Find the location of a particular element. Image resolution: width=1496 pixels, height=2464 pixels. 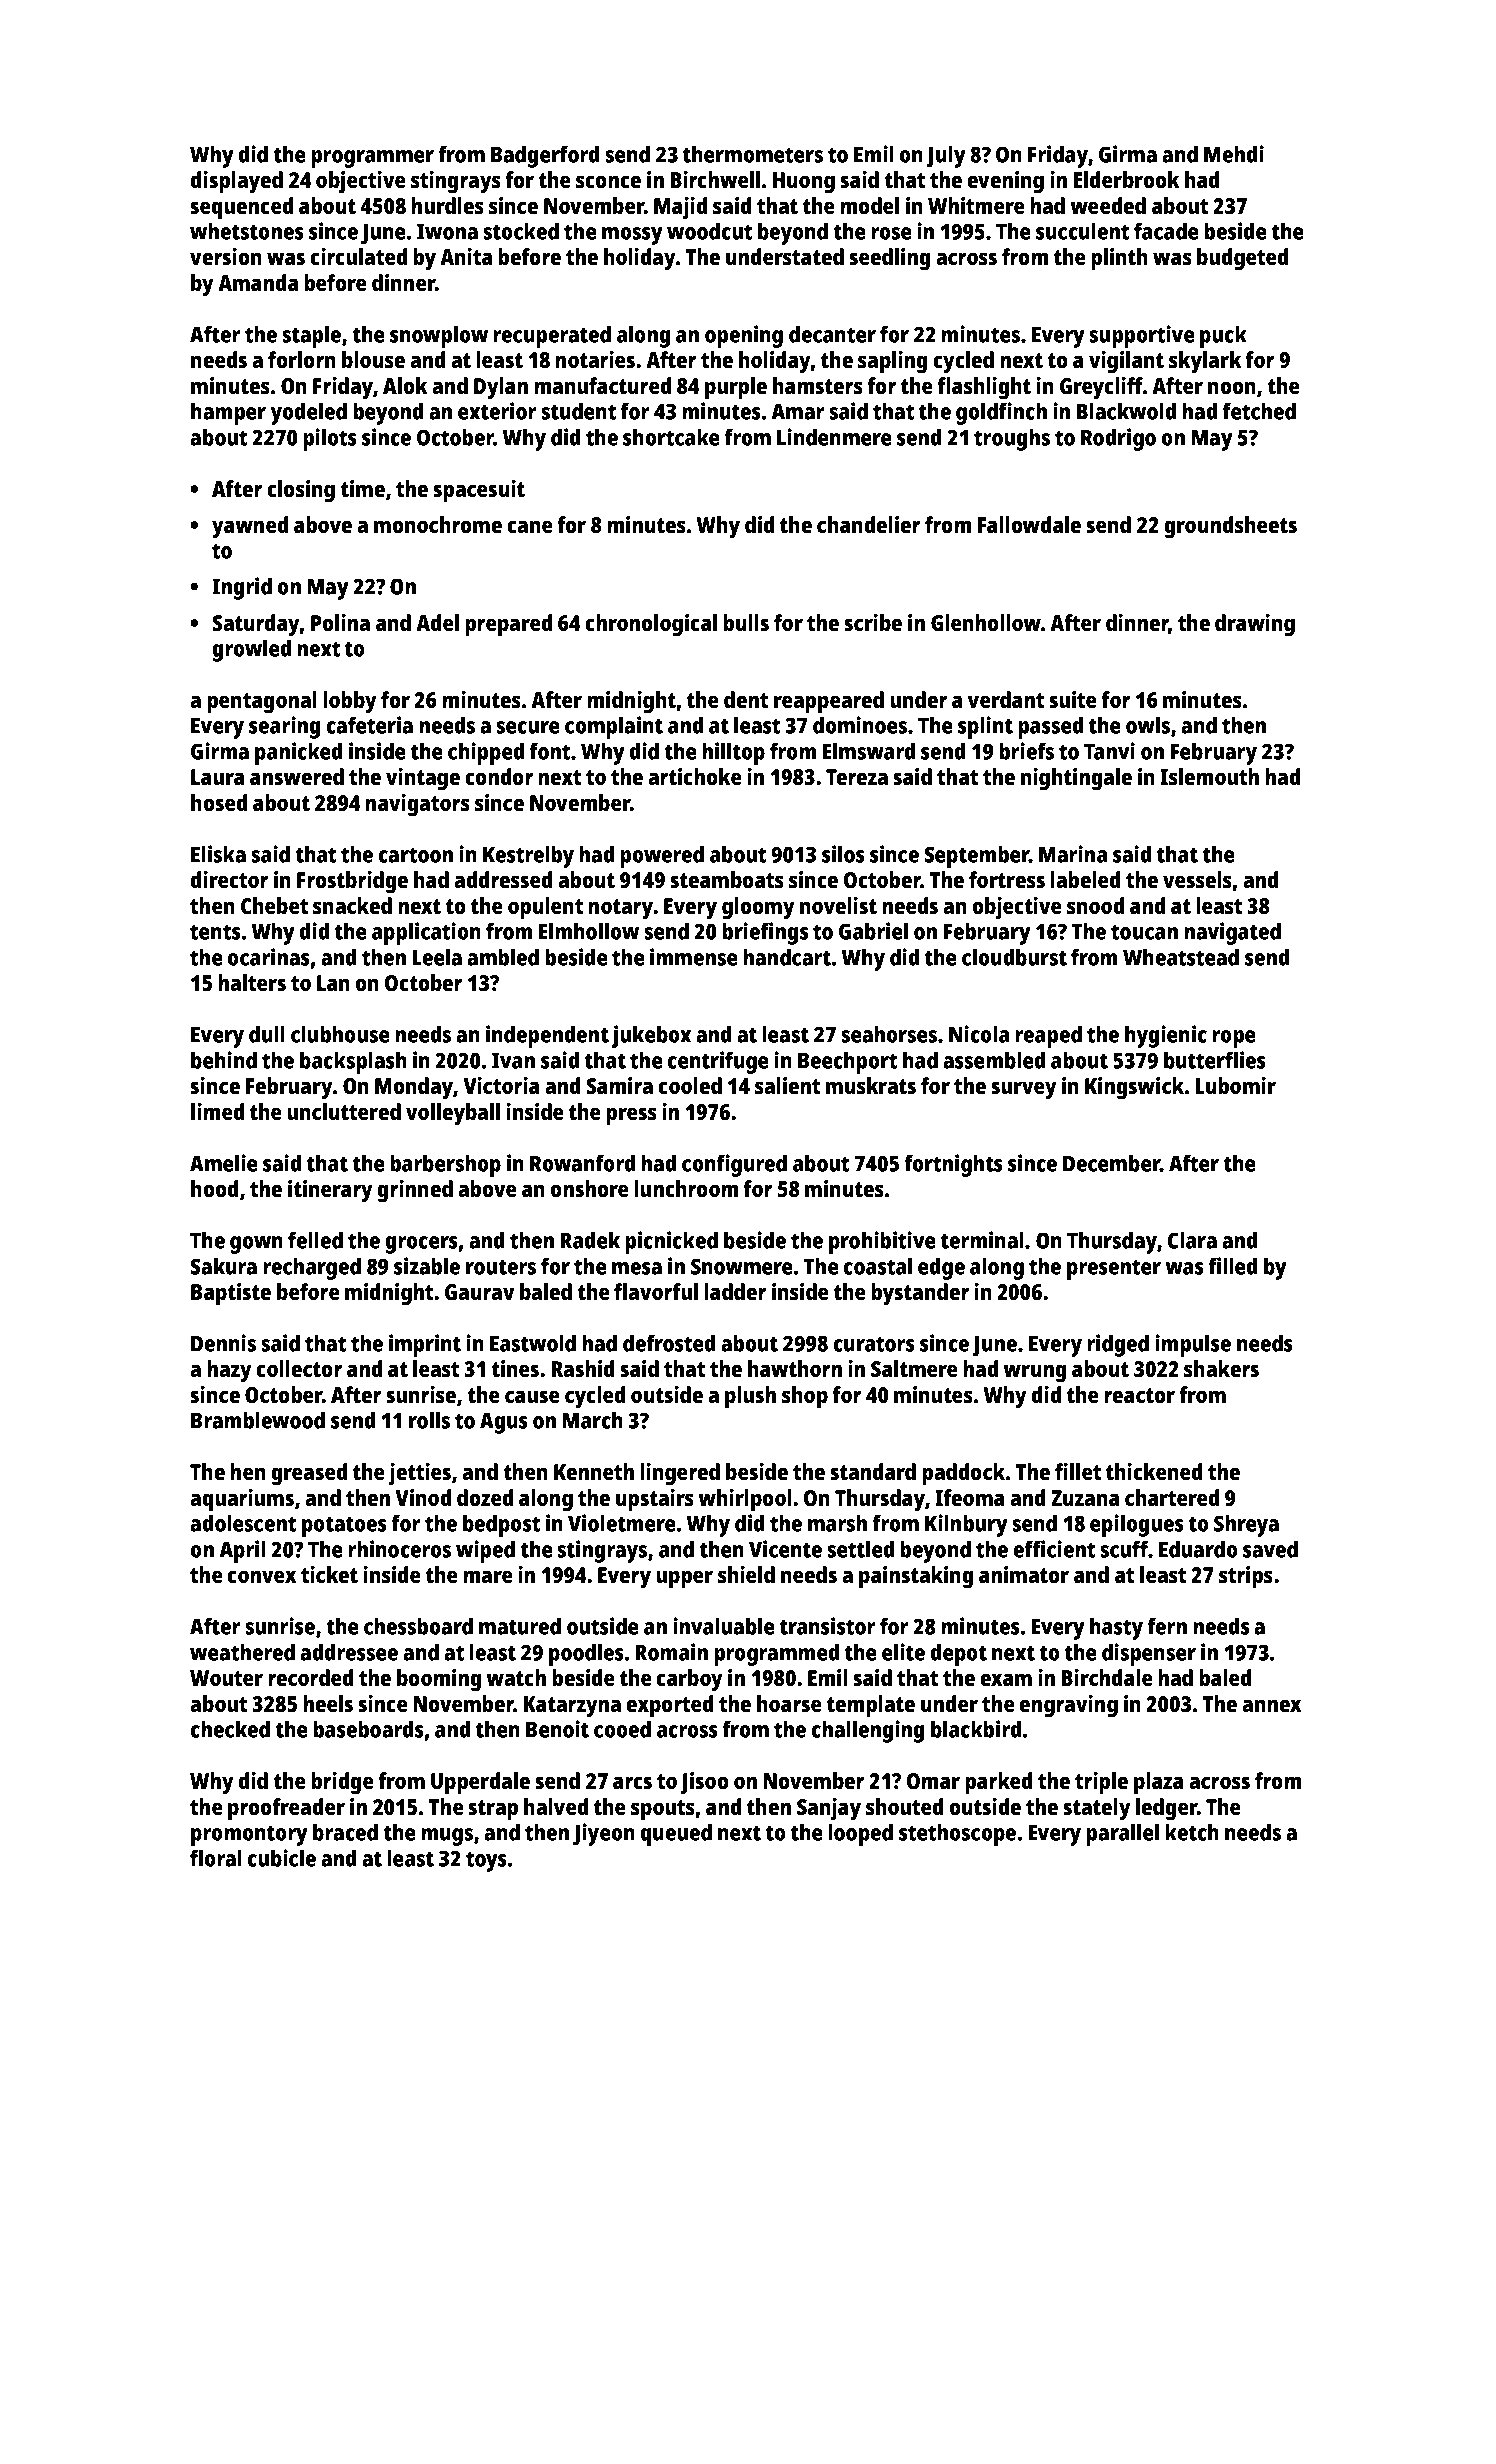

Mehdi is located at coordinates (1234, 154).
